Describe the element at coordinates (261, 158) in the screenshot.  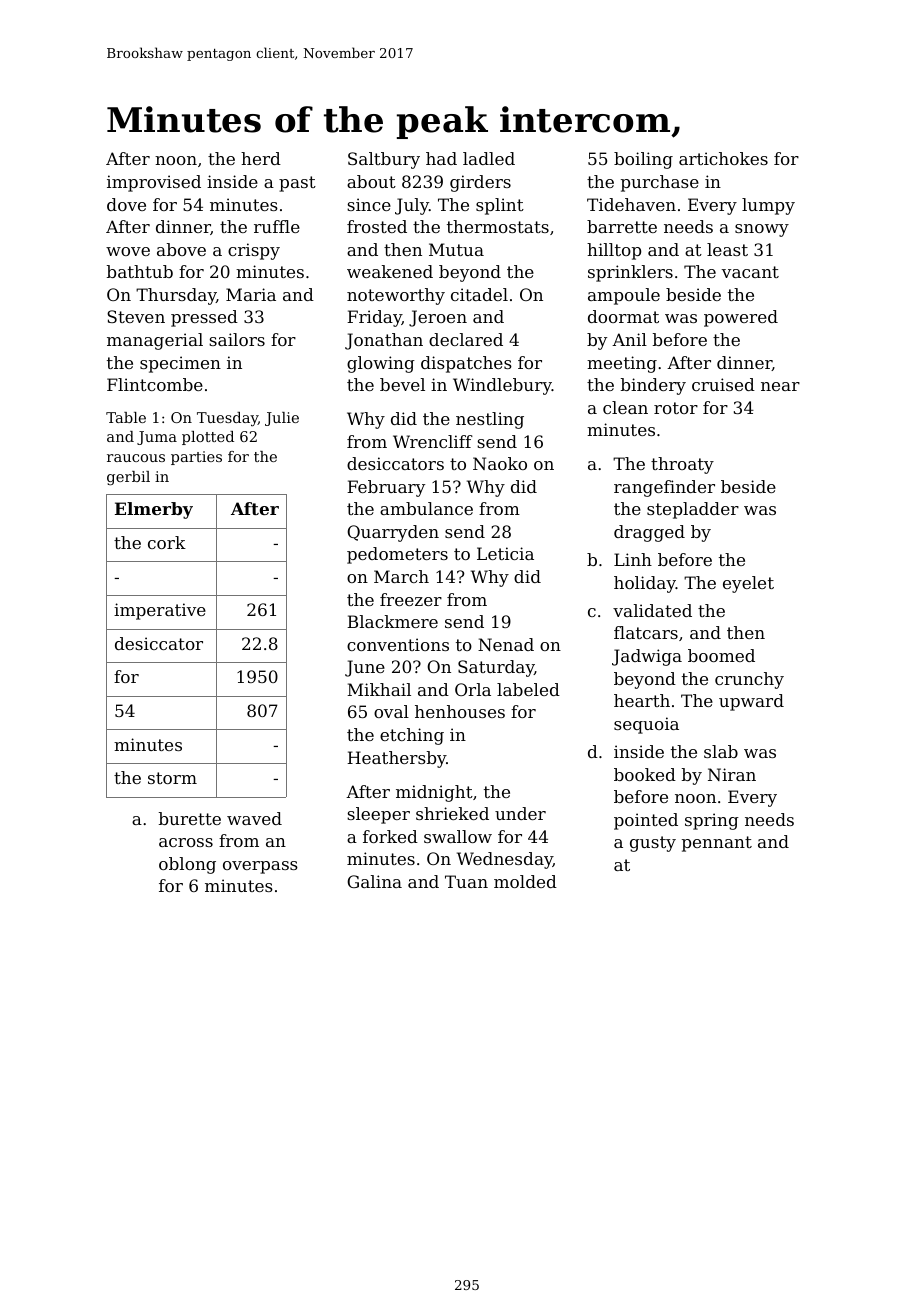
I see `herd` at that location.
